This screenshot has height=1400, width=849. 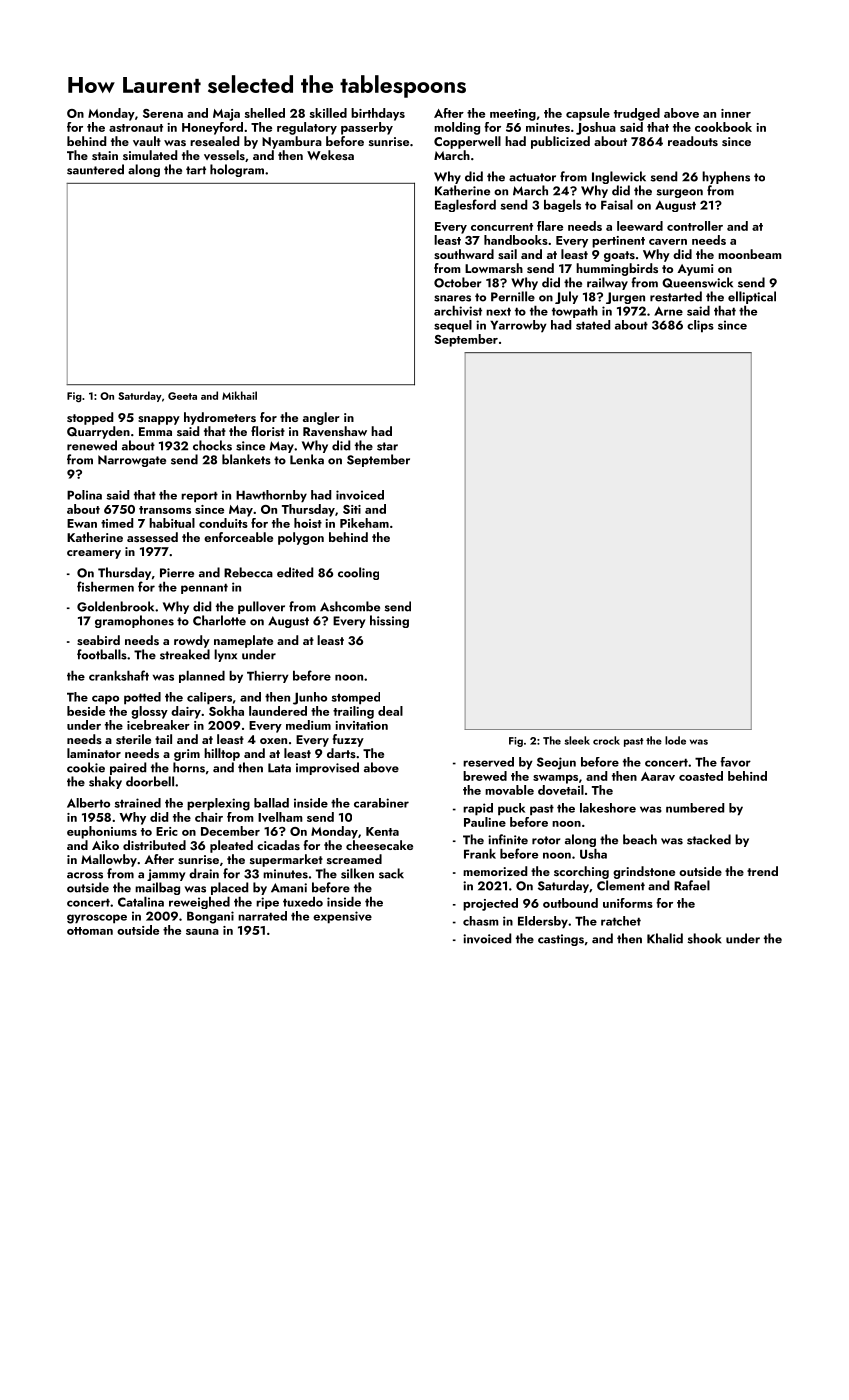 I want to click on Junho, so click(x=310, y=698).
